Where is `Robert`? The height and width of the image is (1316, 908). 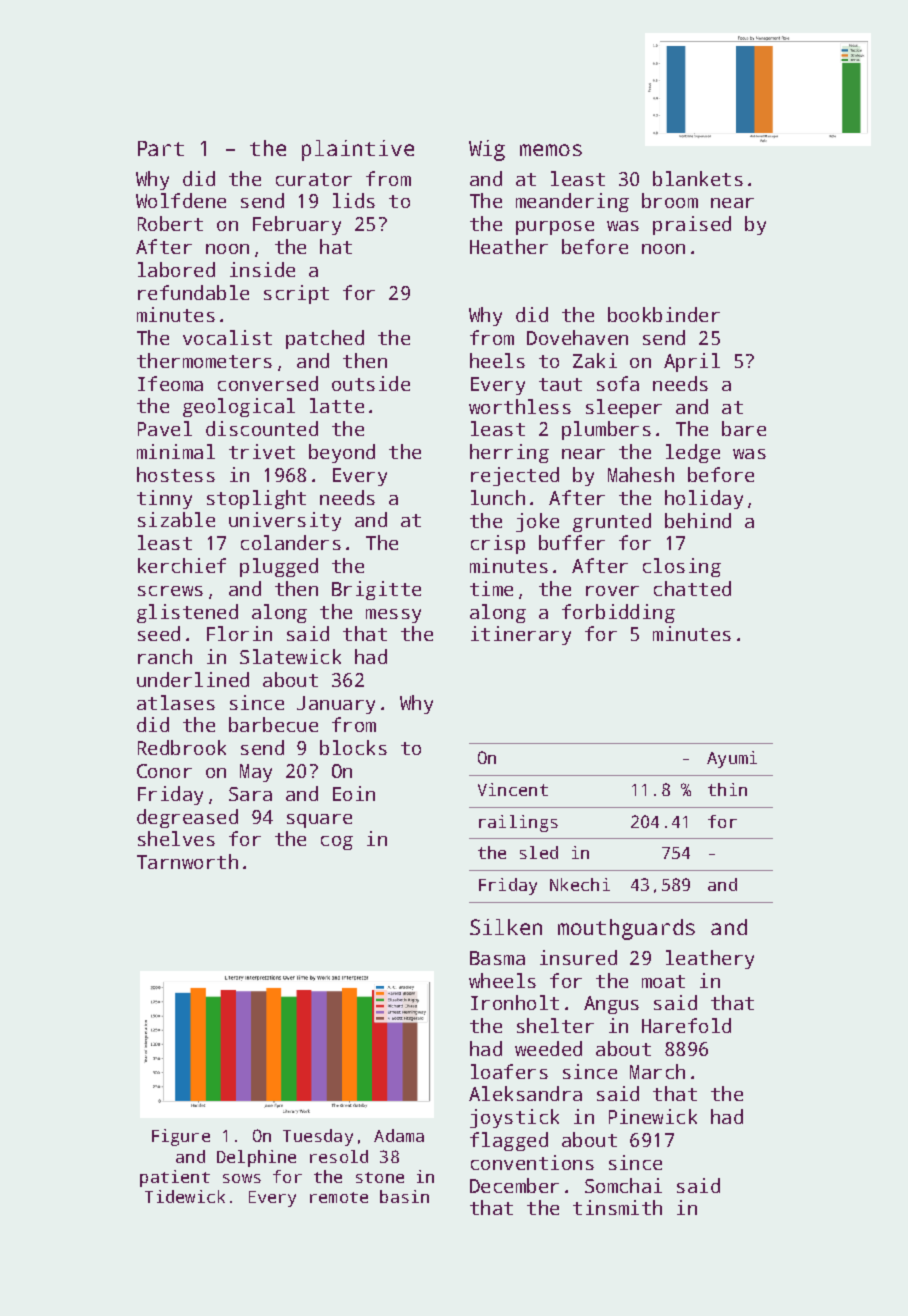 Robert is located at coordinates (170, 223).
